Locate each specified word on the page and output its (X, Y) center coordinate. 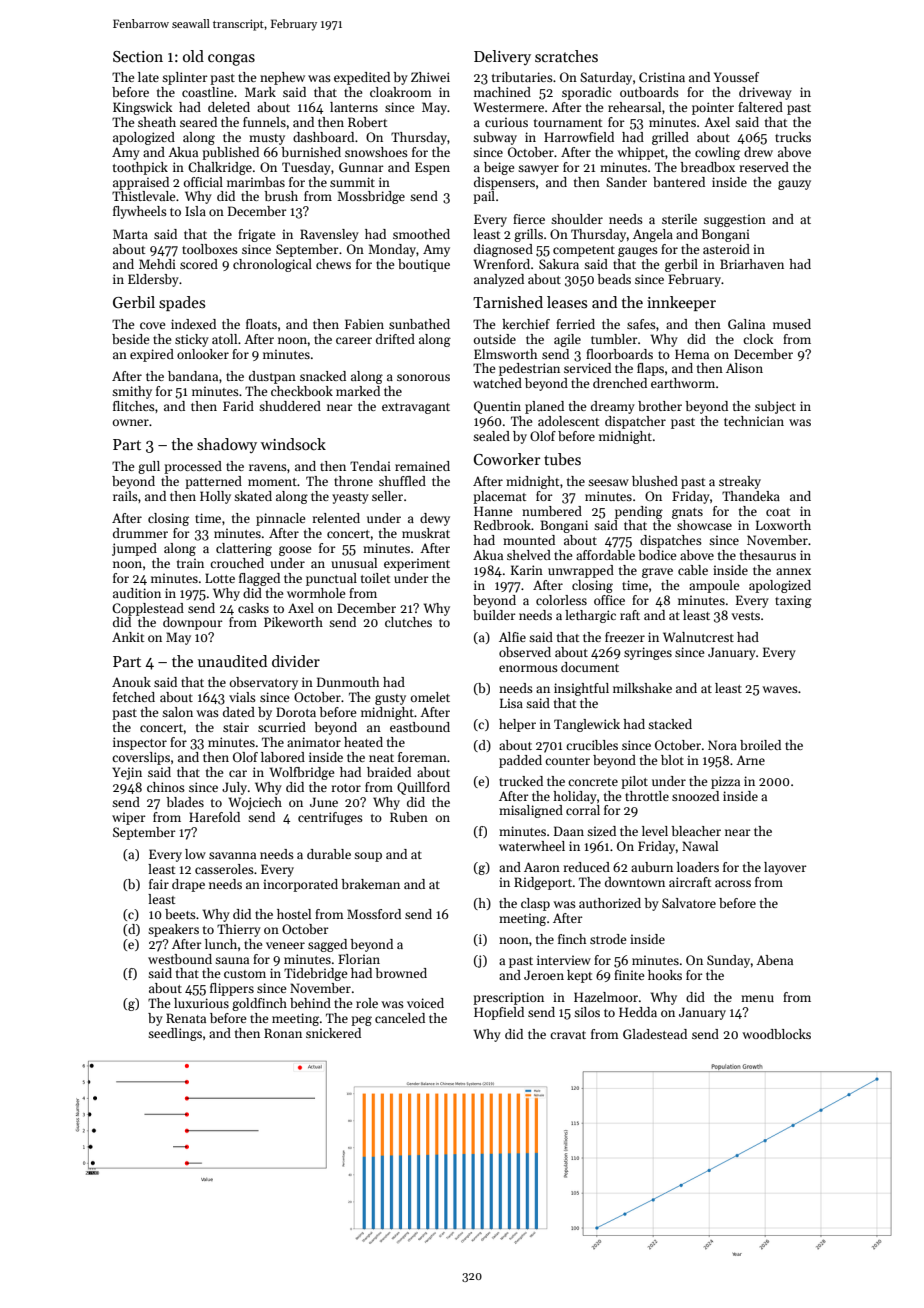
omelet (430, 697)
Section (138, 56)
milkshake (642, 688)
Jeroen (544, 975)
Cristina (662, 77)
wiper (129, 818)
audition (137, 593)
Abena (774, 960)
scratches (566, 56)
